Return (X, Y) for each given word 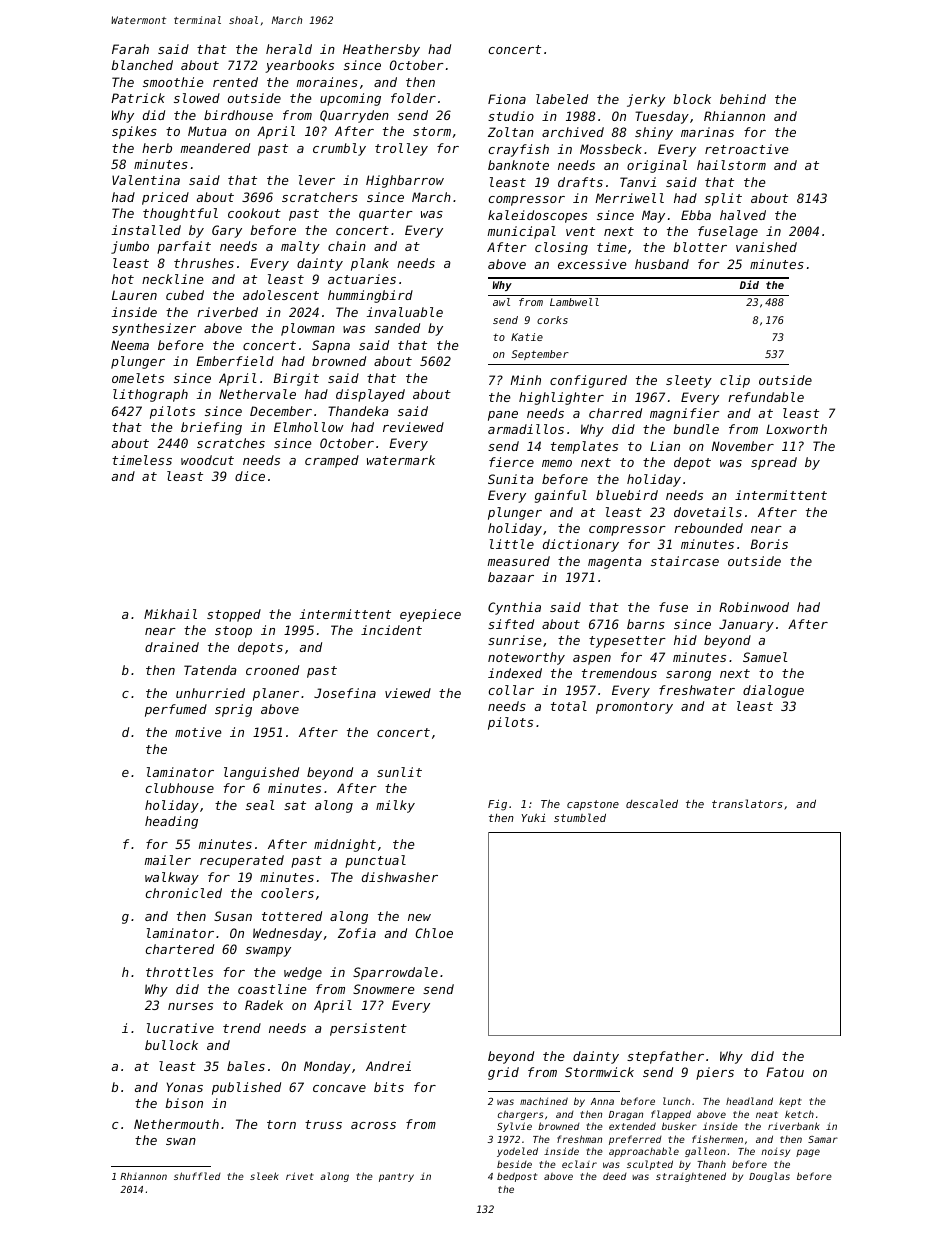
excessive (592, 264)
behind (743, 99)
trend (242, 1028)
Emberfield (235, 361)
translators (747, 803)
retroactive (747, 149)
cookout (254, 213)
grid (503, 1073)
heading (171, 822)
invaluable (405, 312)
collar (511, 690)
